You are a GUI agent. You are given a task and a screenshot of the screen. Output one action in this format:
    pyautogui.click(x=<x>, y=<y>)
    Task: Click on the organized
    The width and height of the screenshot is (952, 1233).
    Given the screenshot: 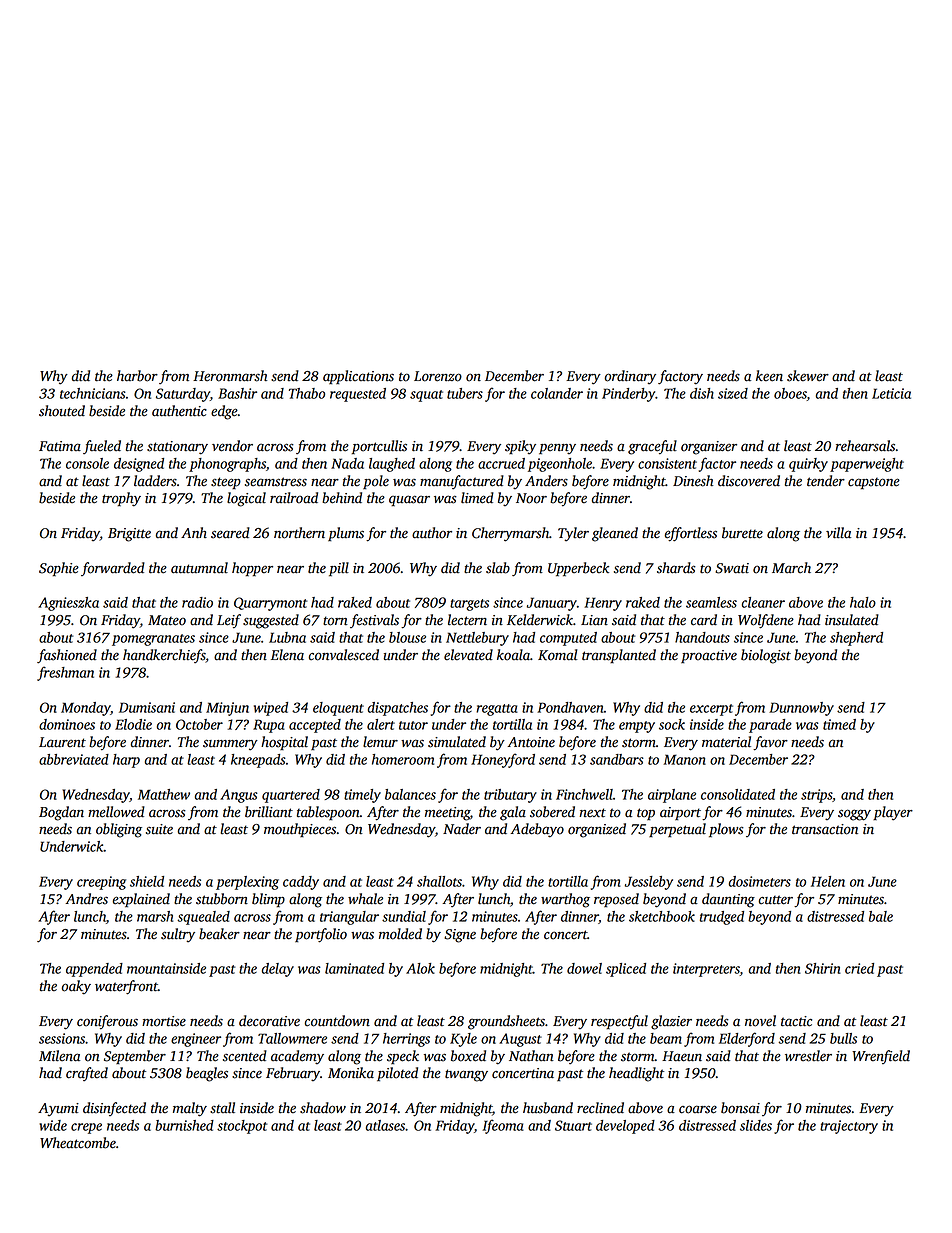 What is the action you would take?
    pyautogui.click(x=597, y=830)
